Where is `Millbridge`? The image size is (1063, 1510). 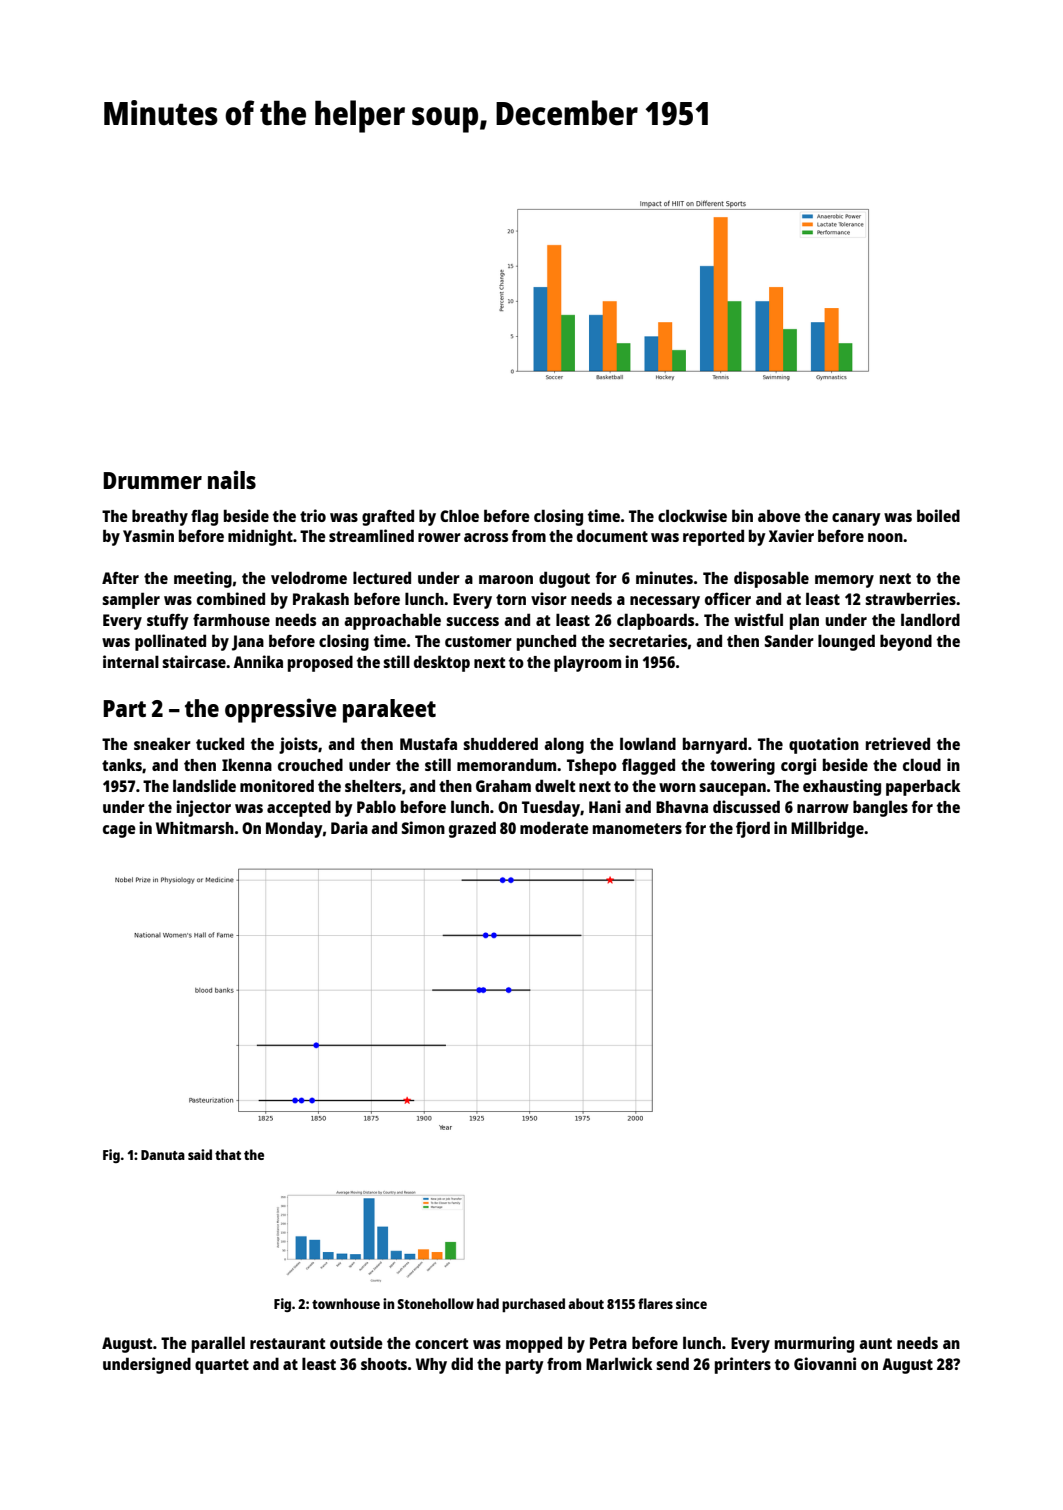 Millbridge is located at coordinates (827, 829).
